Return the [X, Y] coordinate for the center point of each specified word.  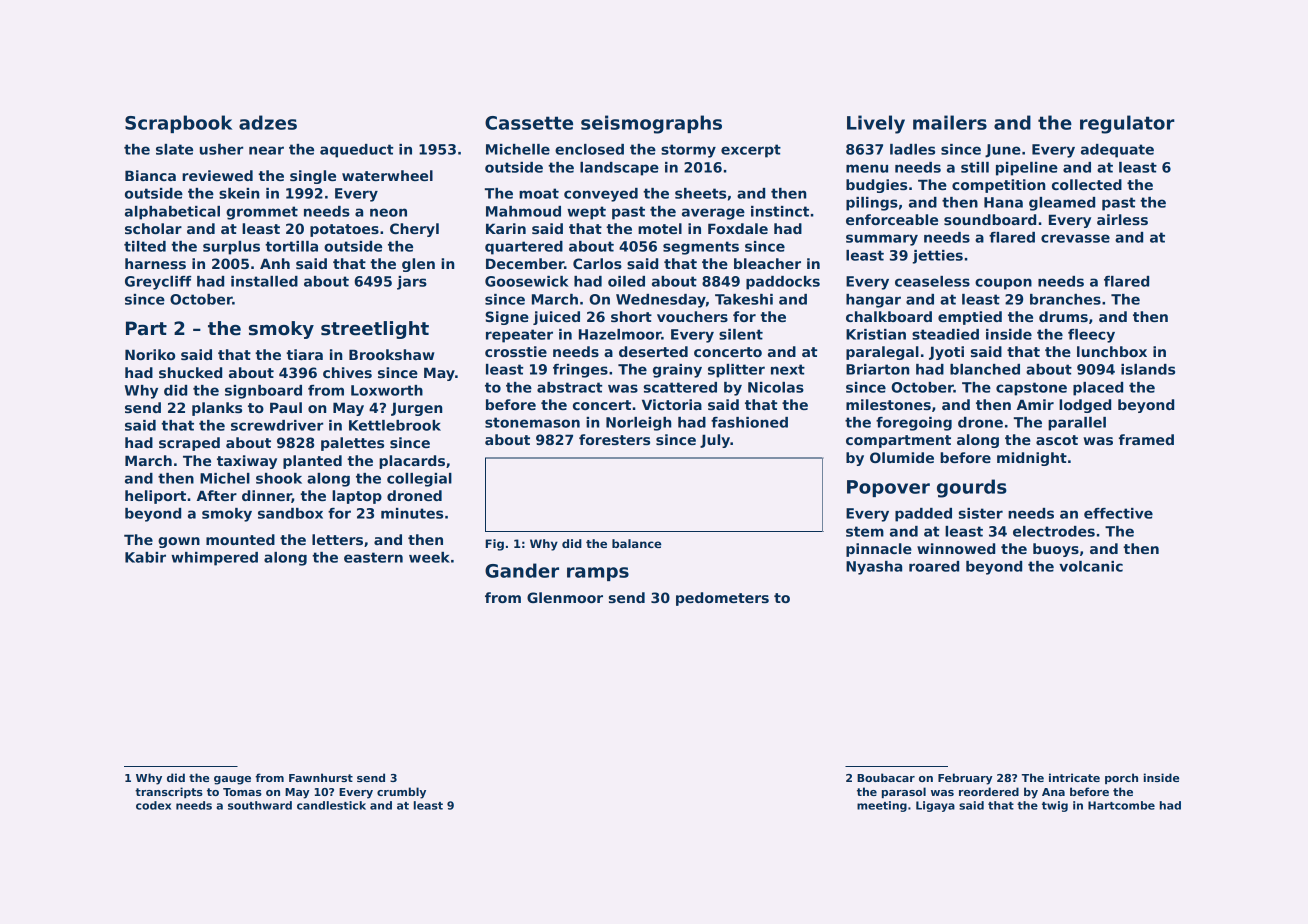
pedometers [722, 599]
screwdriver [277, 425]
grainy [677, 371]
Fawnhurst [321, 777]
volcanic [1091, 566]
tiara [304, 354]
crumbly [401, 793]
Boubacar [886, 777]
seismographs [651, 124]
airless [1122, 219]
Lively [876, 124]
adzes [268, 122]
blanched [985, 369]
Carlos [597, 263]
